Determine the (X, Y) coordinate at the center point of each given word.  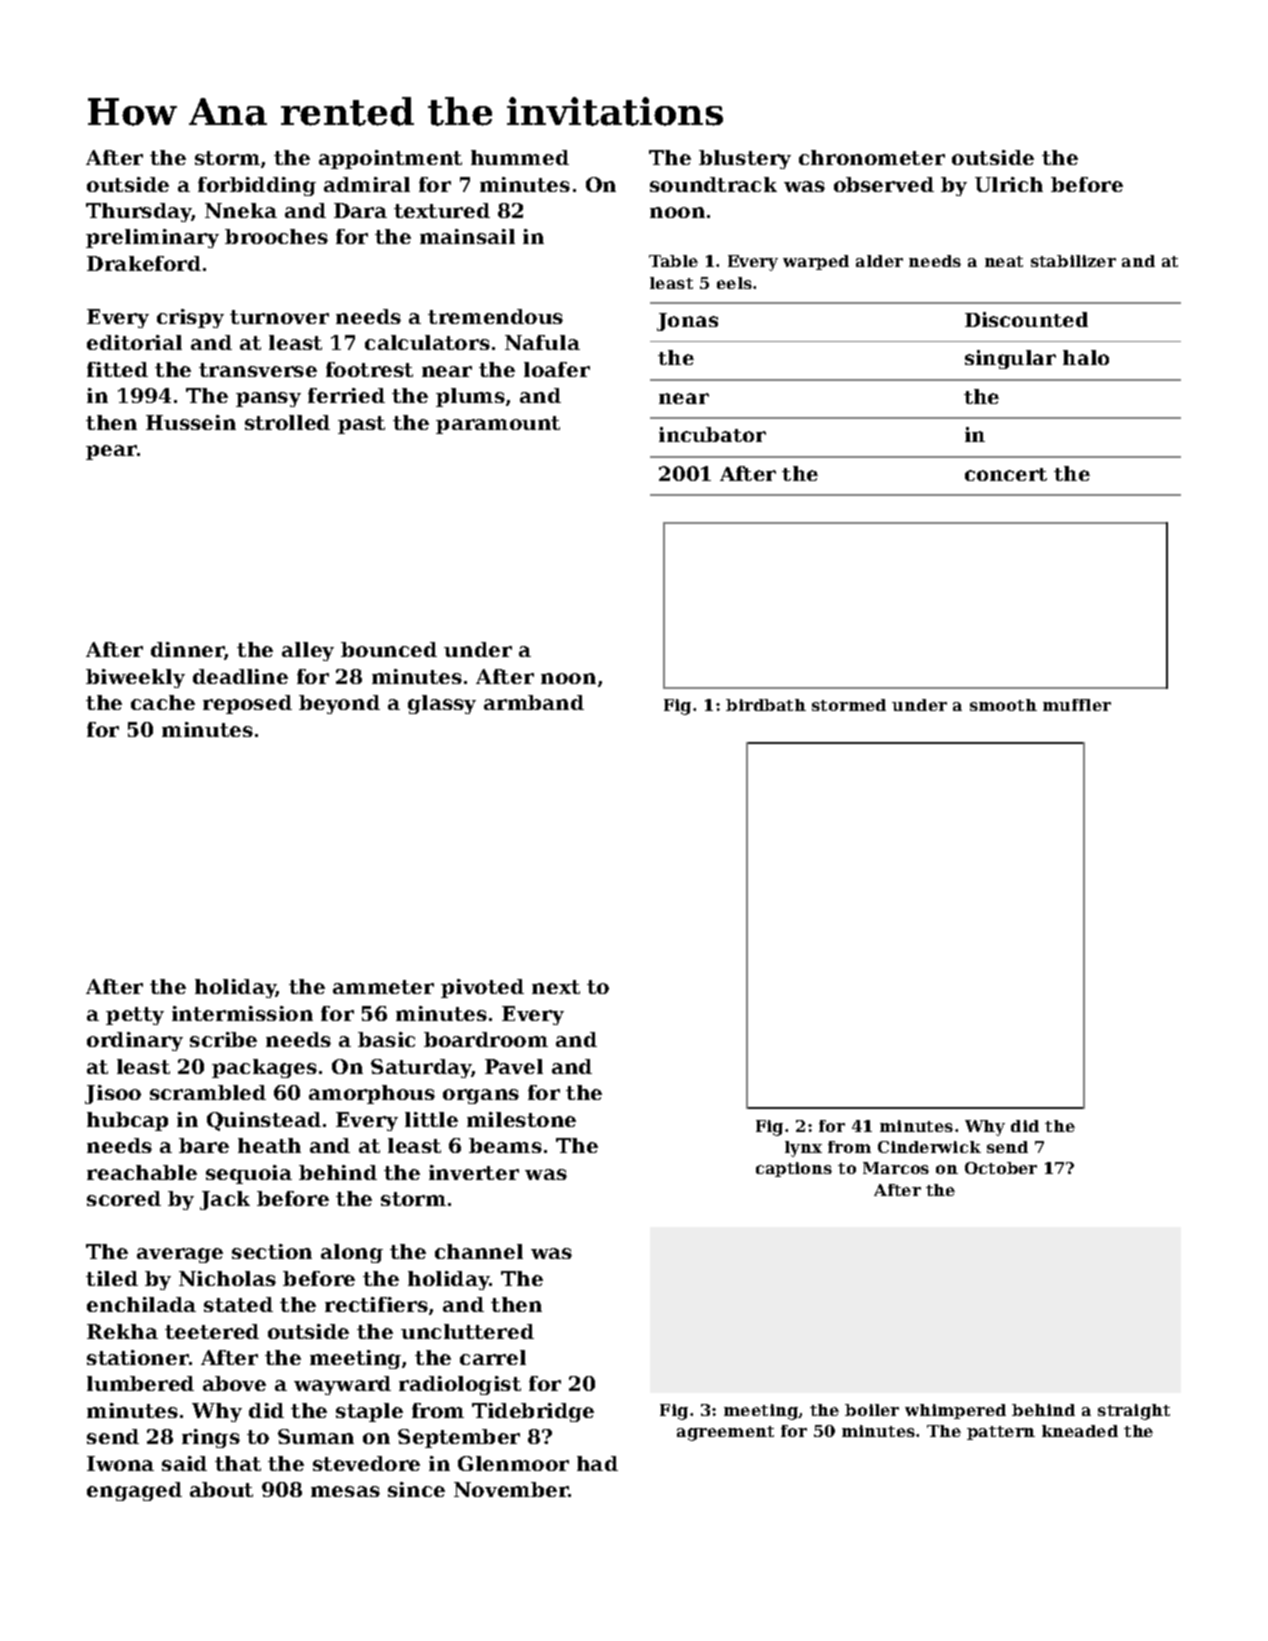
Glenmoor (513, 1463)
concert (1006, 474)
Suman (316, 1436)
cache (163, 702)
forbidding (257, 186)
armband (534, 702)
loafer (557, 369)
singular (1010, 359)
